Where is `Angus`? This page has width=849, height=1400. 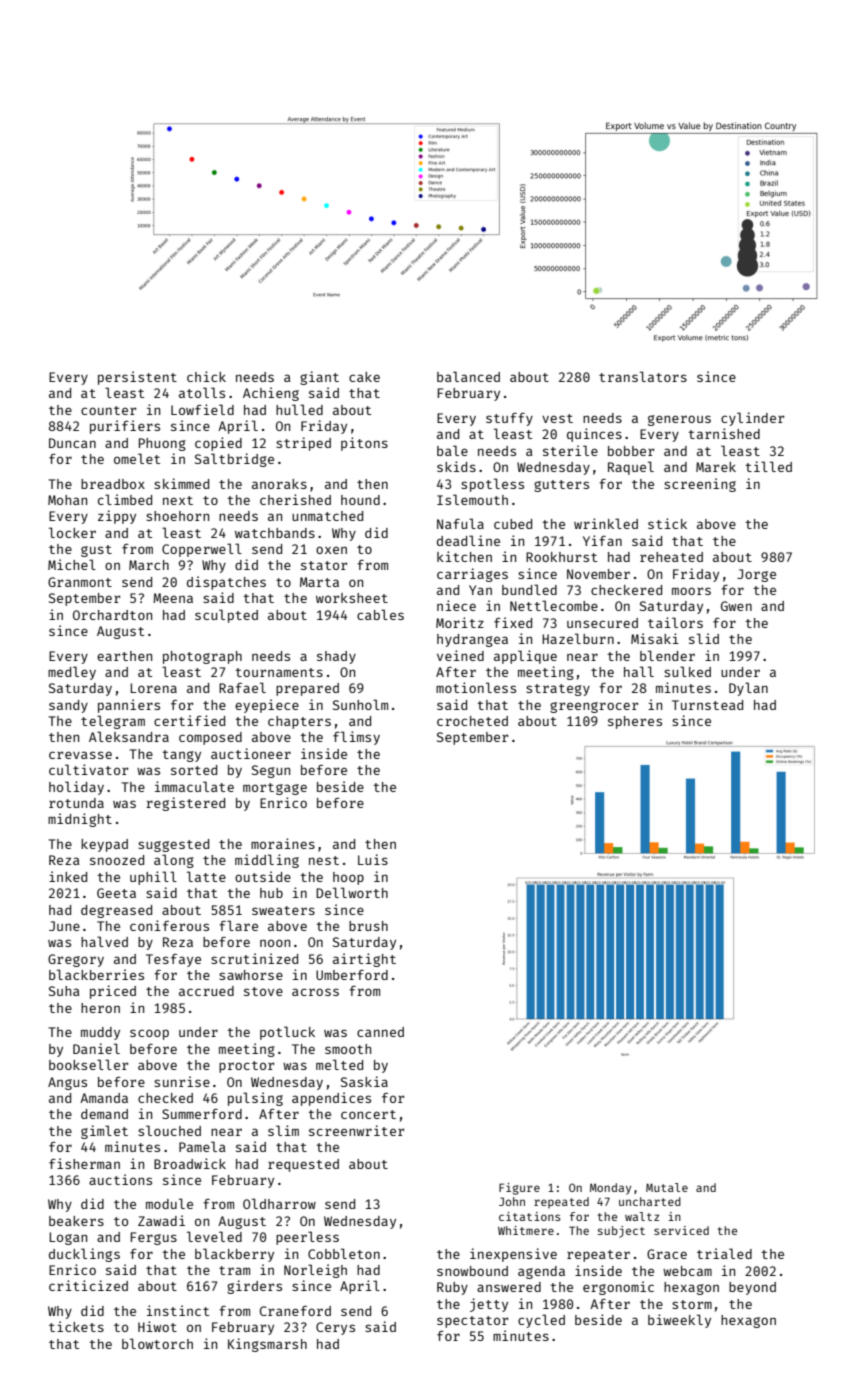
Angus is located at coordinates (67, 1083).
